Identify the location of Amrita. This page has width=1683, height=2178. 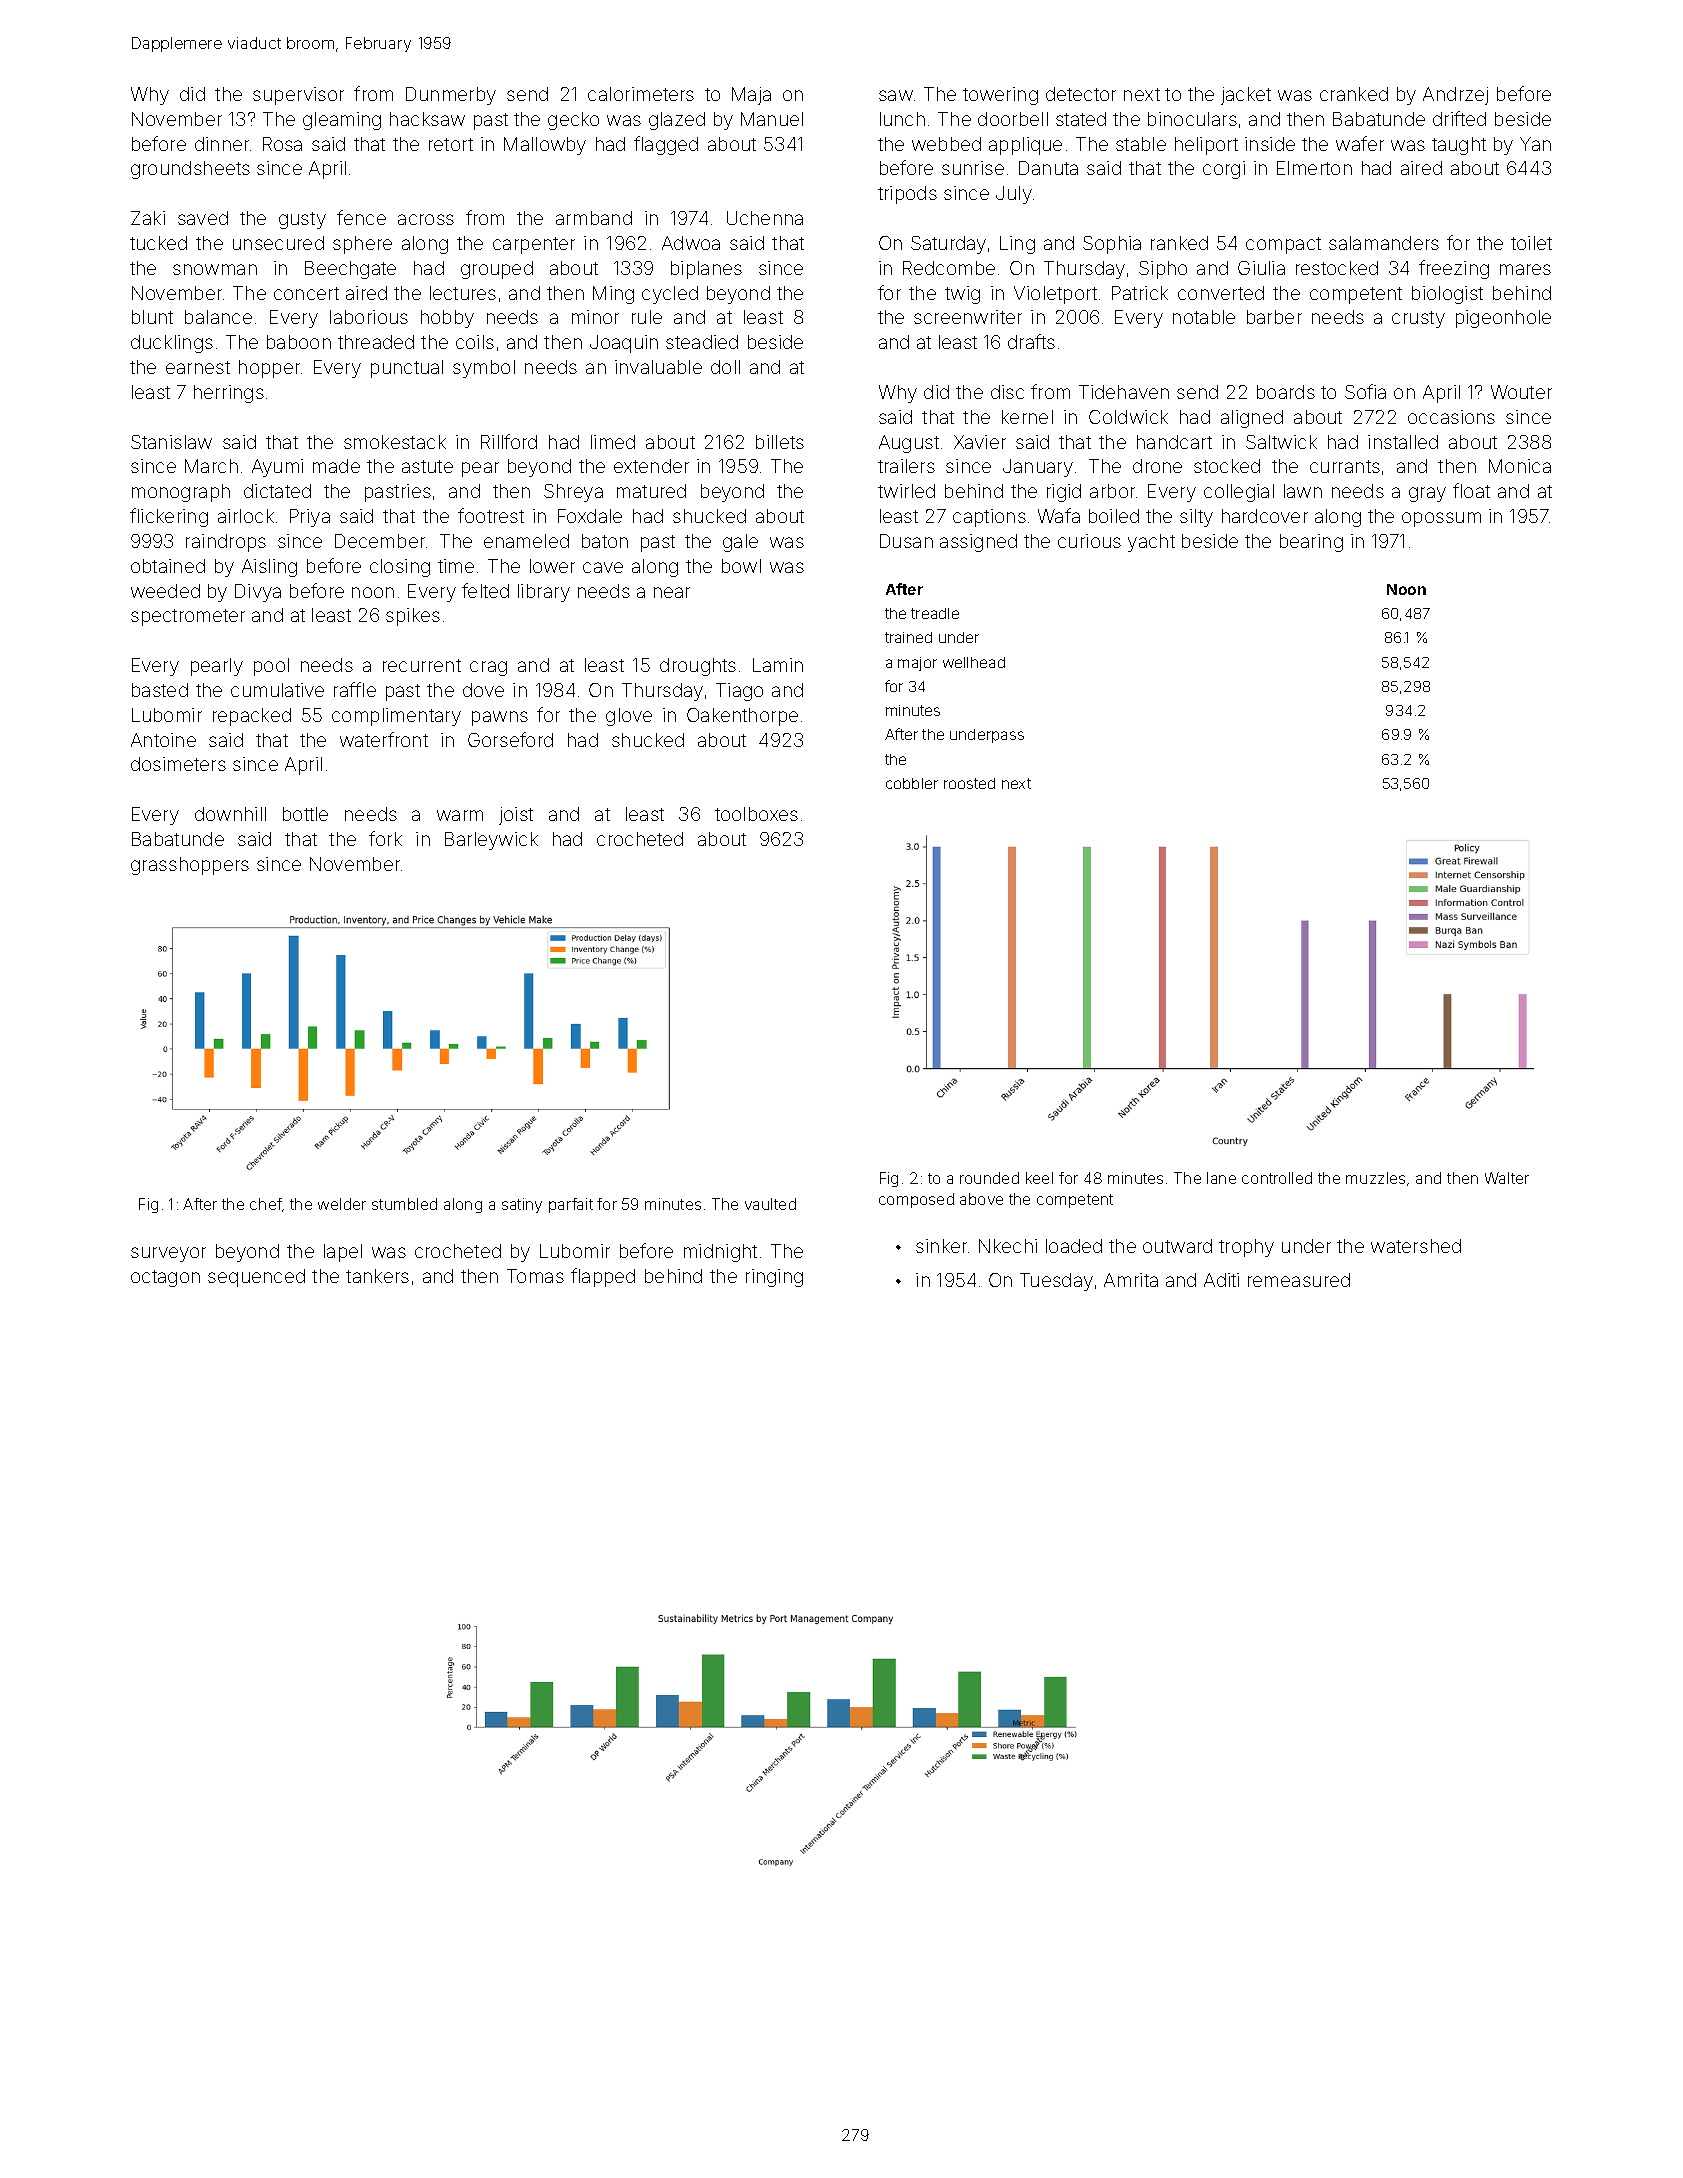
(1131, 1280).
